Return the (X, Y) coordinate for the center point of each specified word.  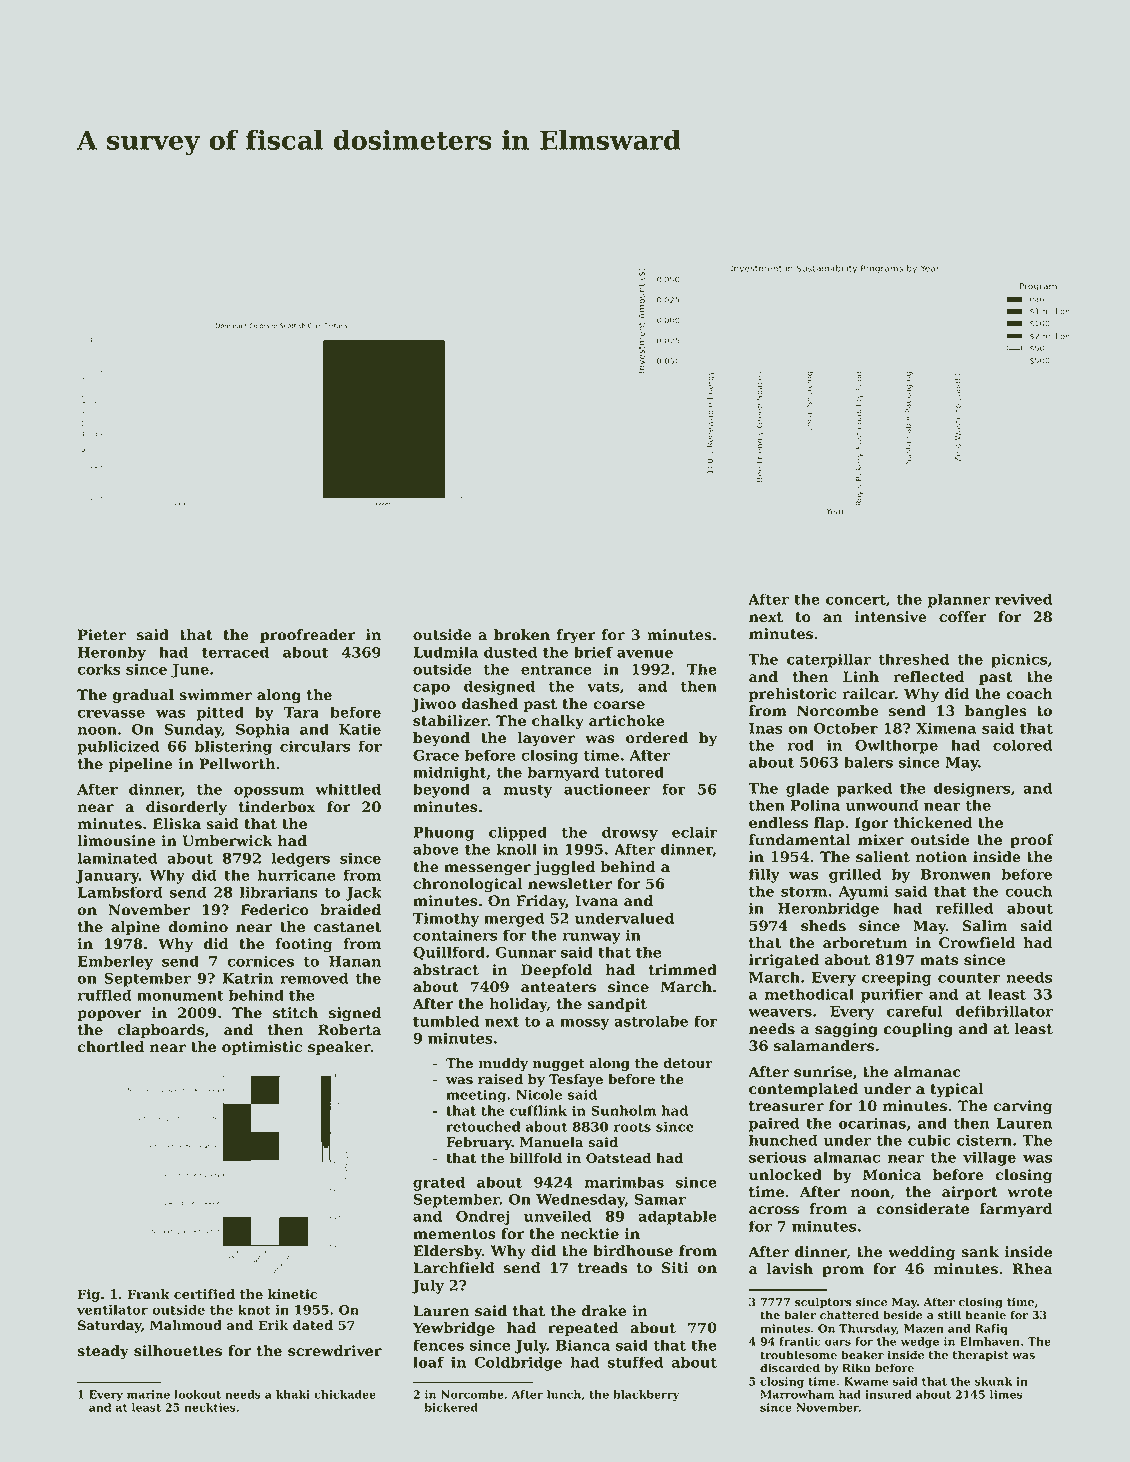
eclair (695, 832)
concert (856, 599)
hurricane (297, 875)
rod (800, 745)
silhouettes (178, 1351)
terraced (235, 652)
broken (522, 635)
